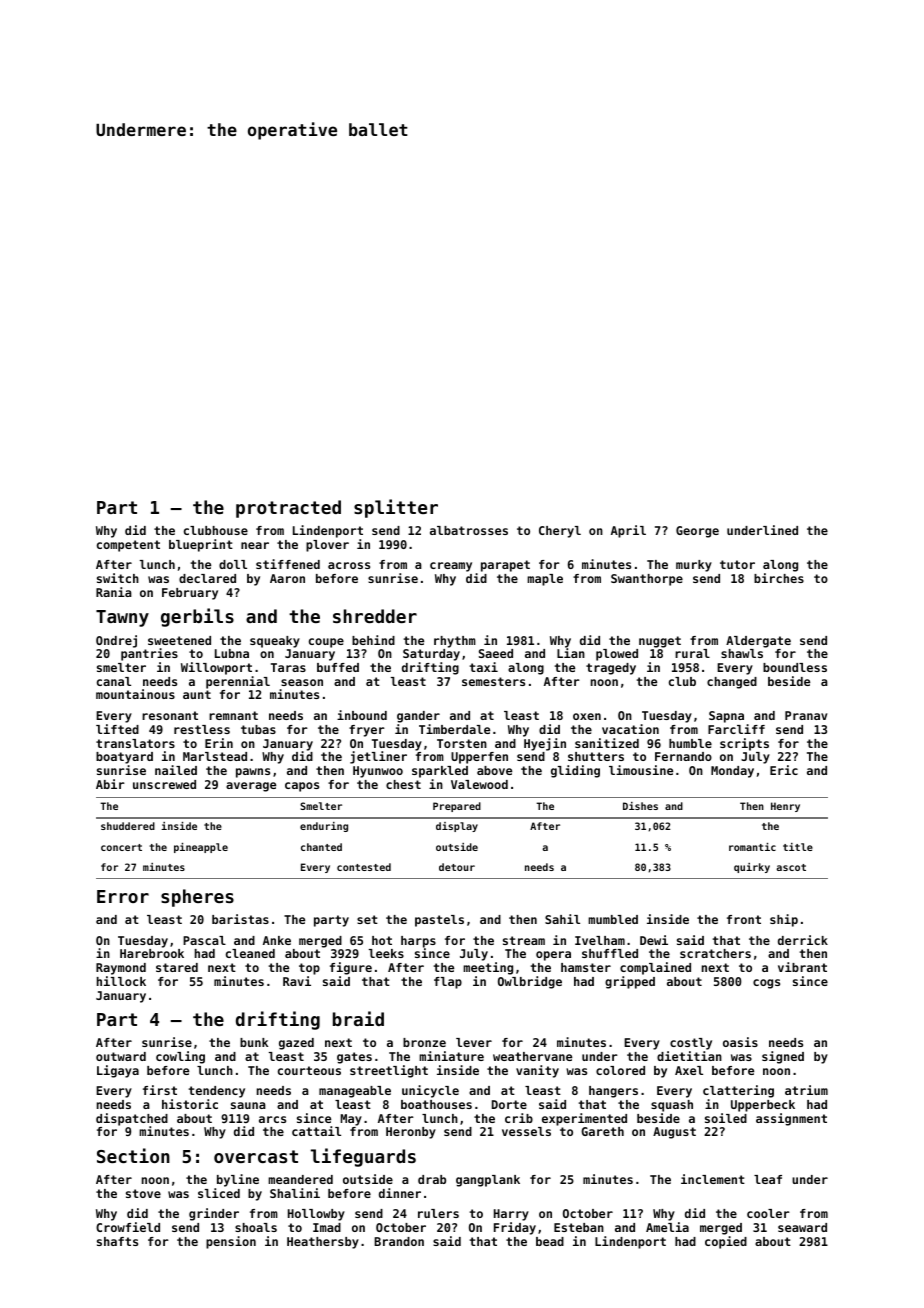 This screenshot has width=924, height=1308. Describe the element at coordinates (545, 744) in the screenshot. I see `Hyejin` at that location.
